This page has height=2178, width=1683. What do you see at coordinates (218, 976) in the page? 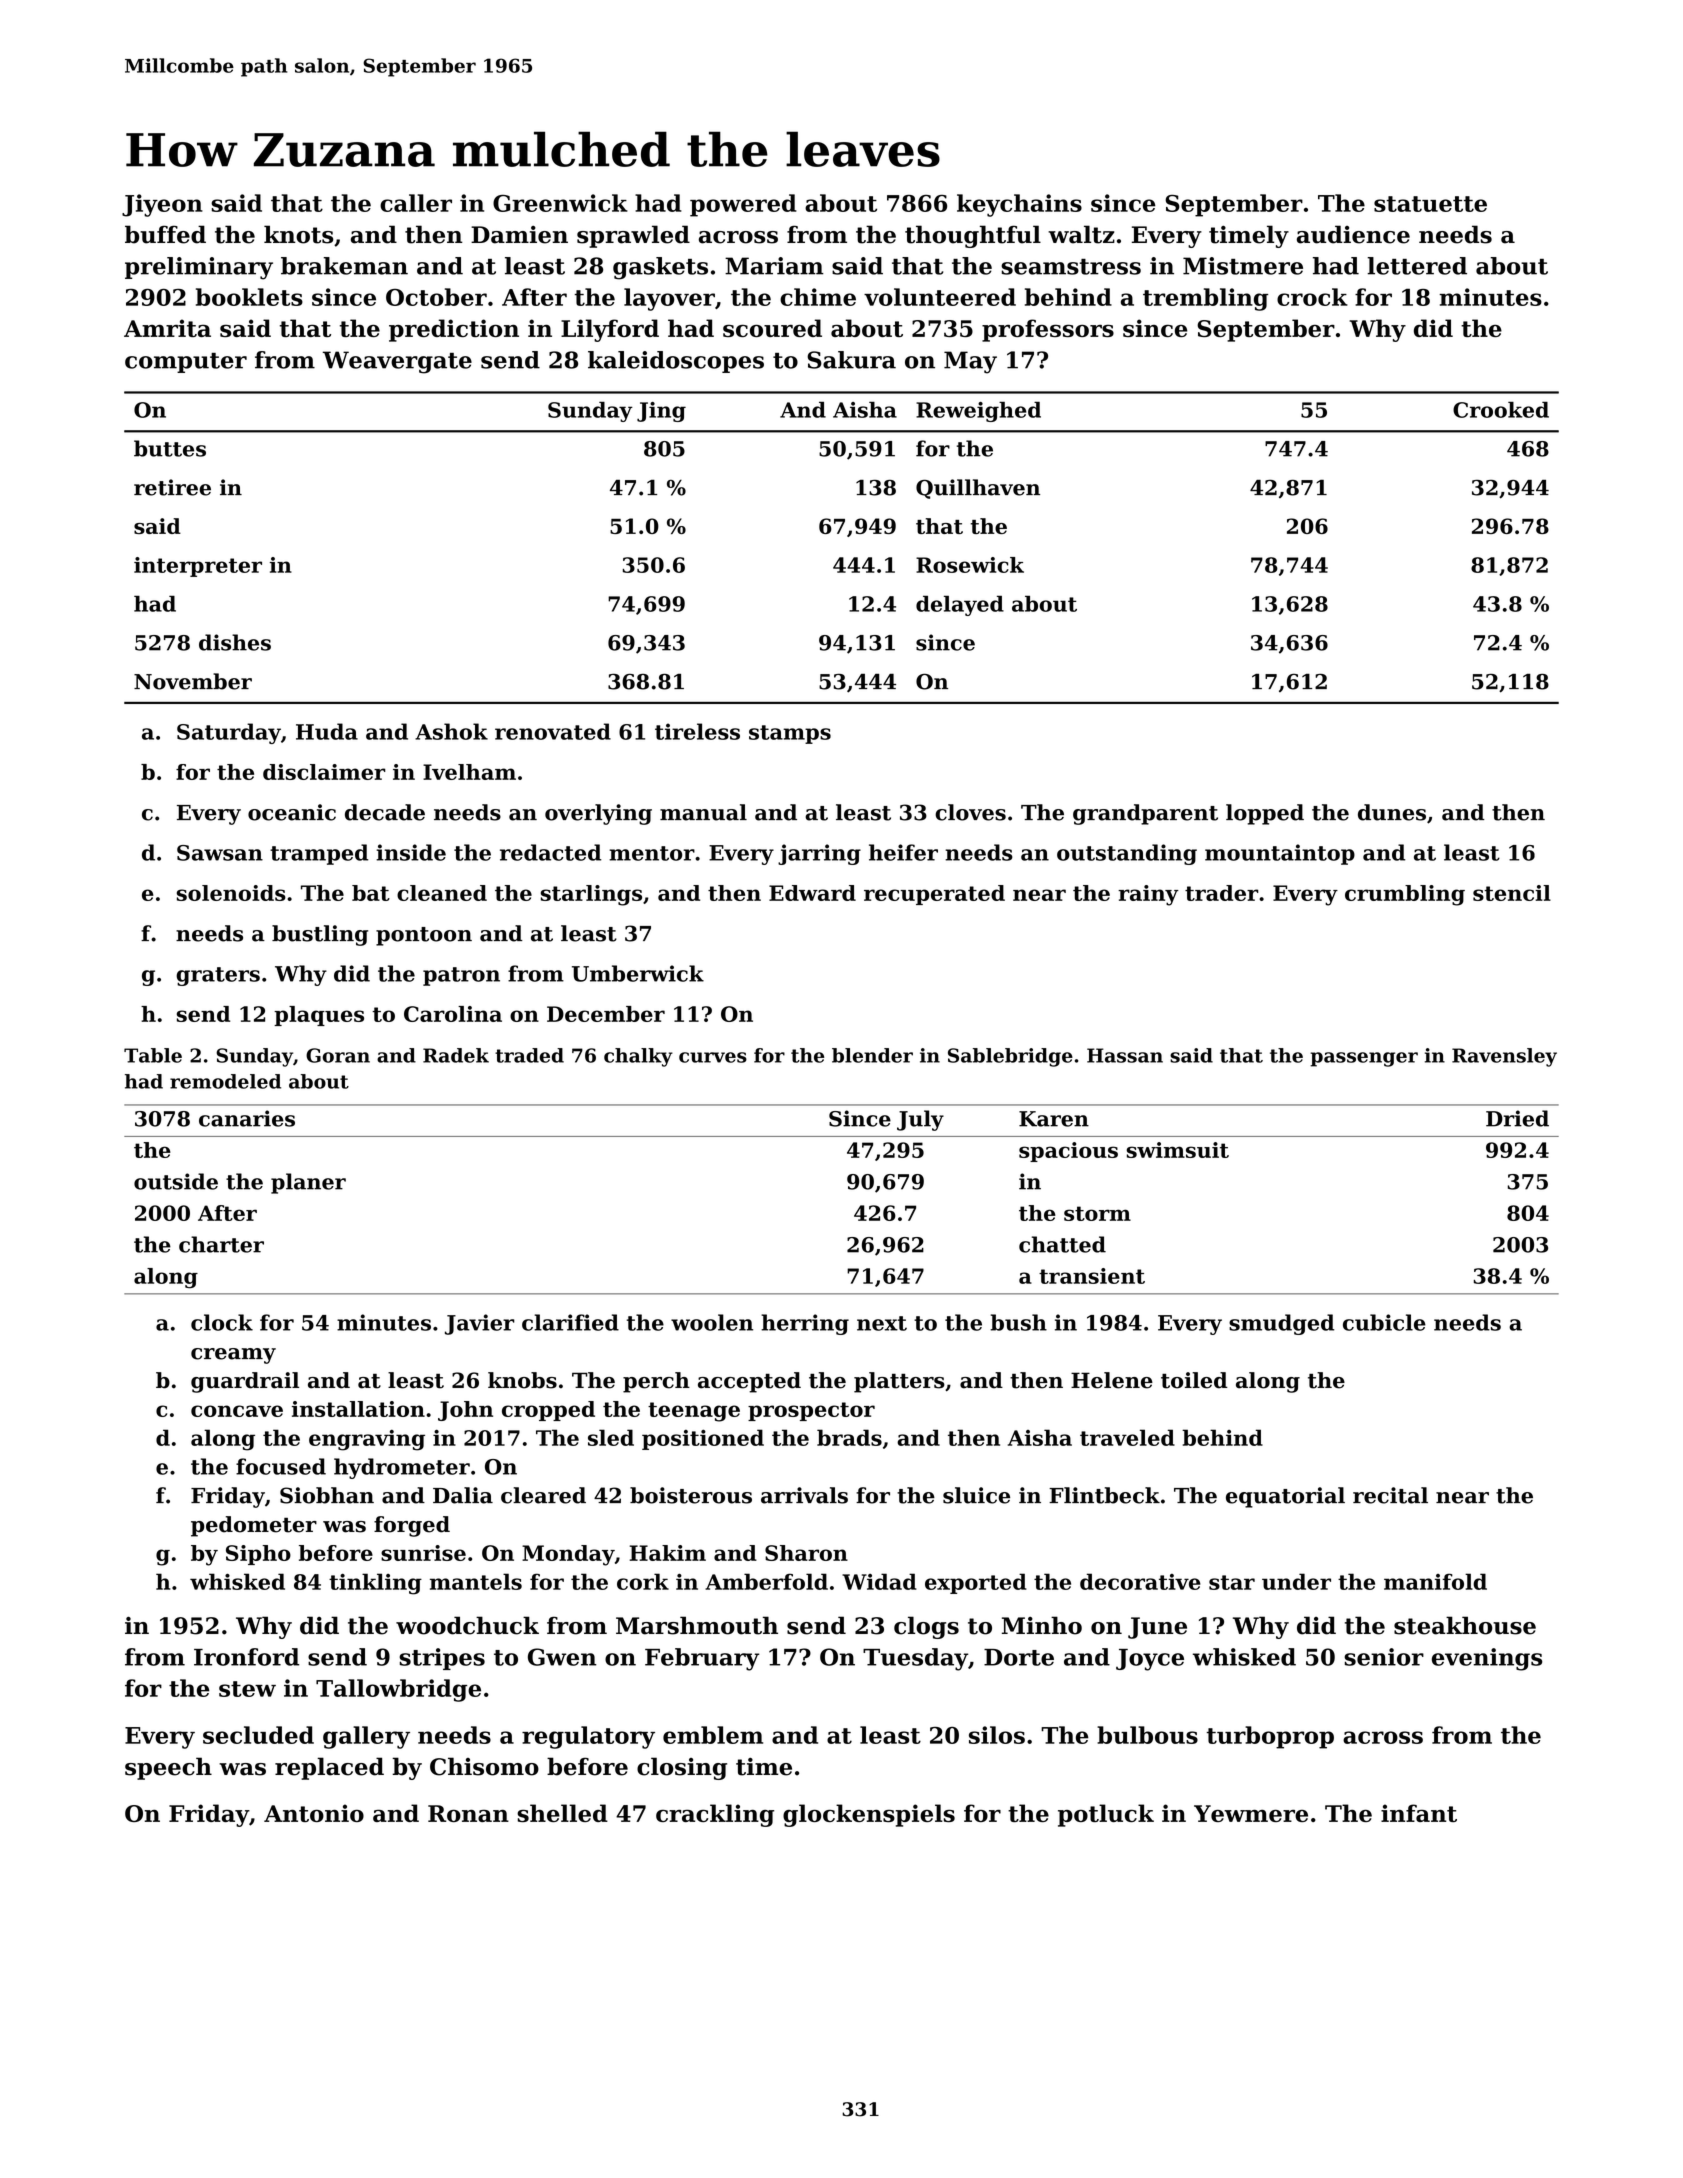
I see `graters` at bounding box center [218, 976].
